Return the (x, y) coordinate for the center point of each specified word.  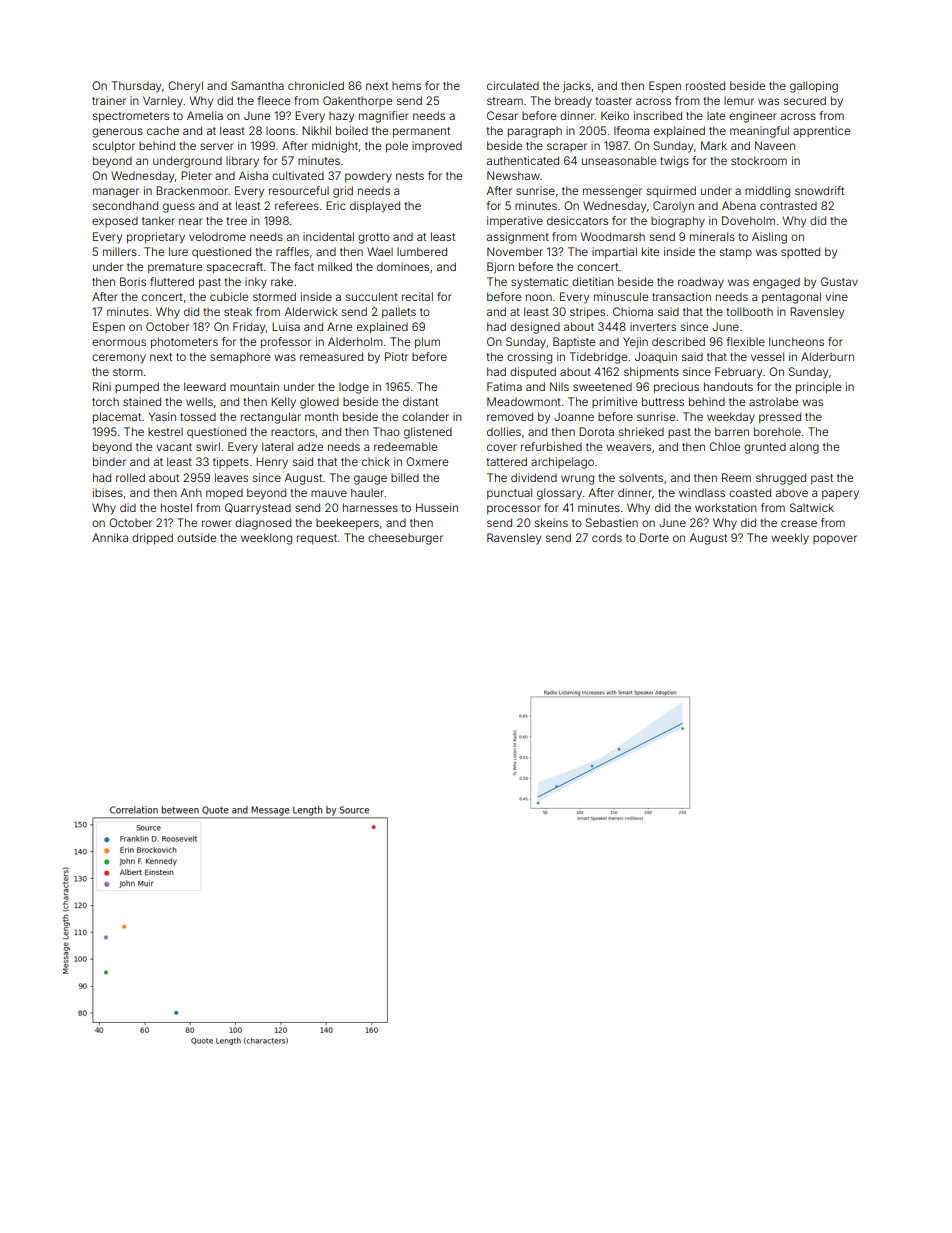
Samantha (257, 85)
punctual (509, 494)
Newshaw (513, 175)
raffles (292, 251)
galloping (814, 87)
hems (406, 86)
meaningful (759, 132)
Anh (191, 492)
